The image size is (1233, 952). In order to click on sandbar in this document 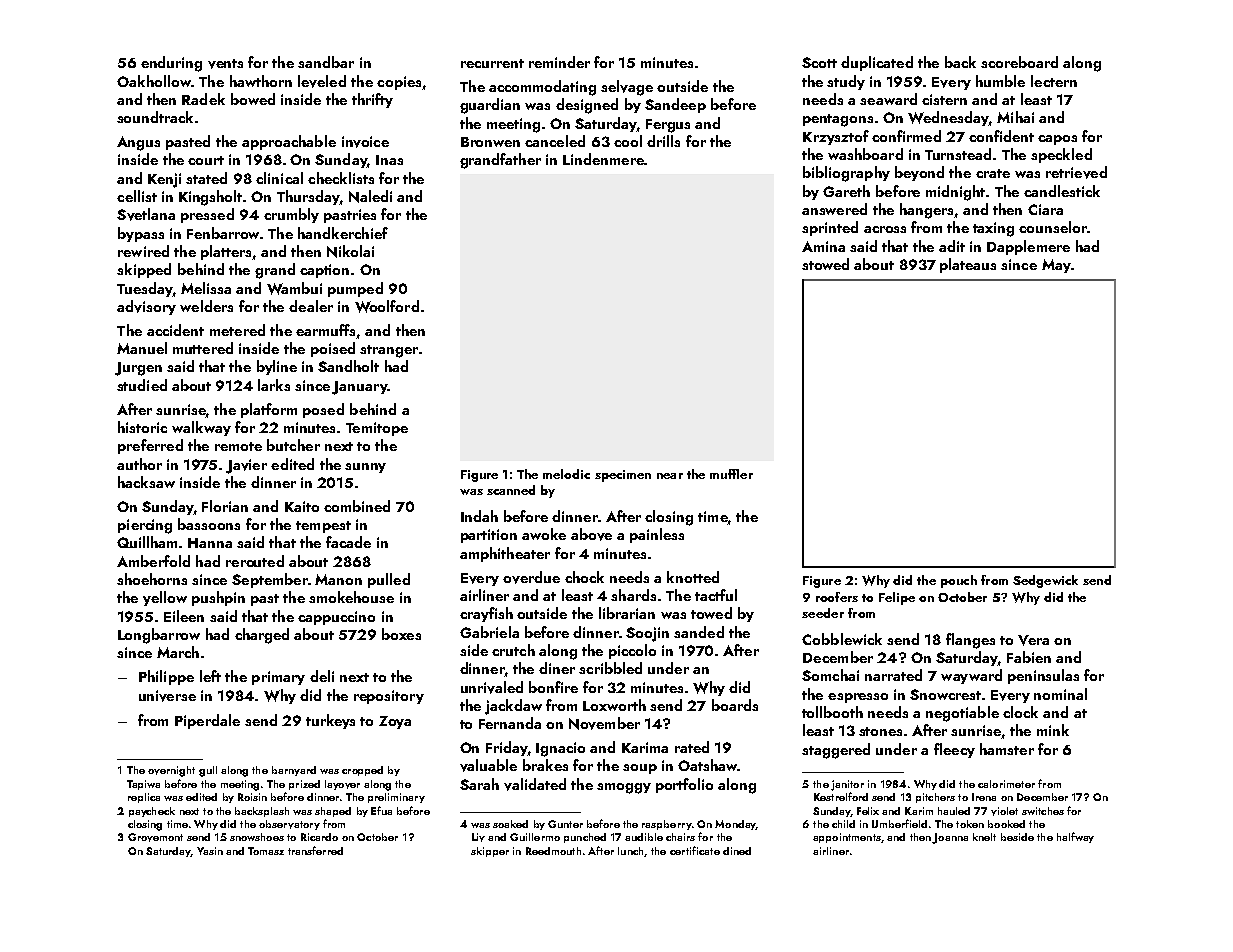, I will do `click(326, 62)`.
